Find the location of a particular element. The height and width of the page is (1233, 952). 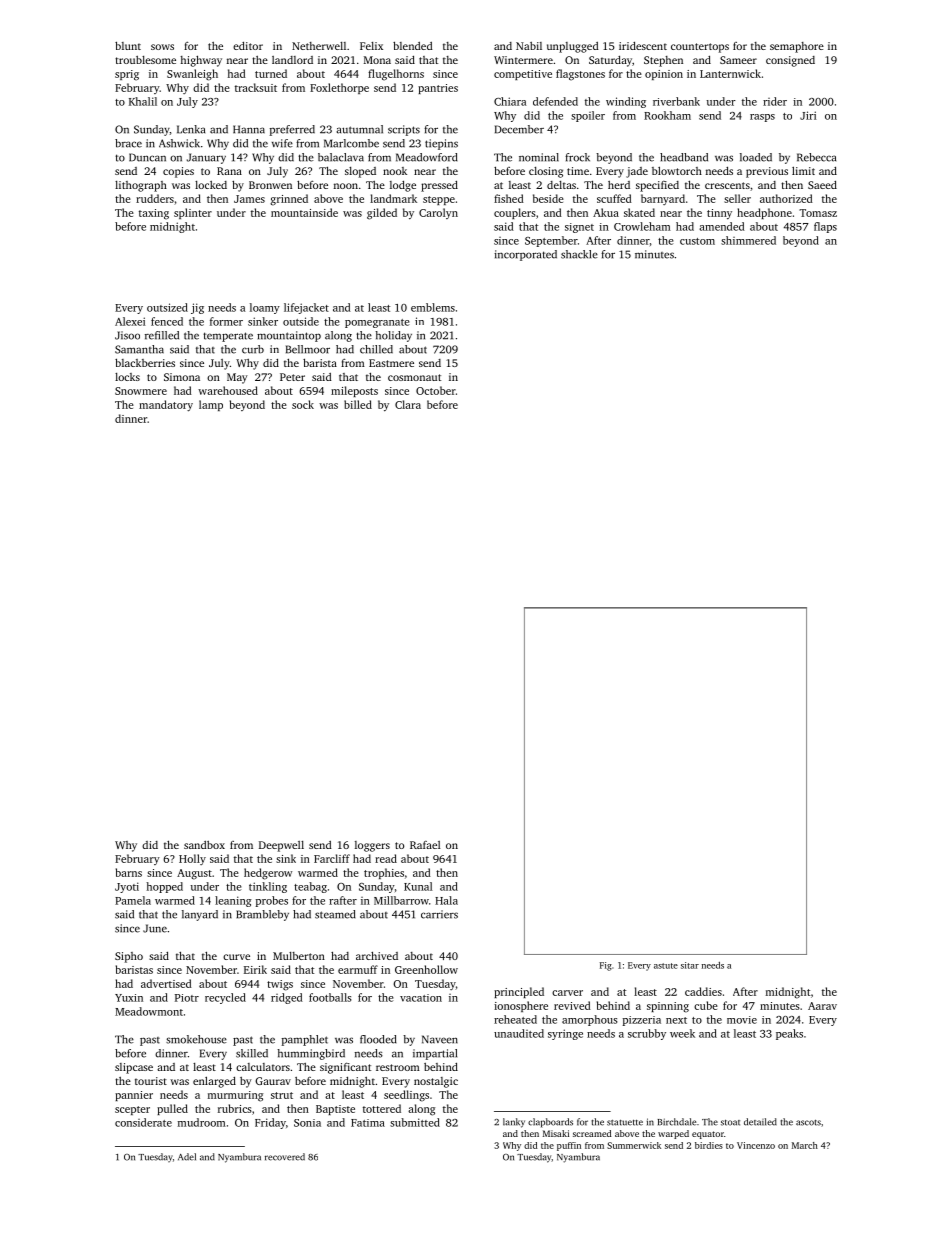

blended is located at coordinates (413, 45).
